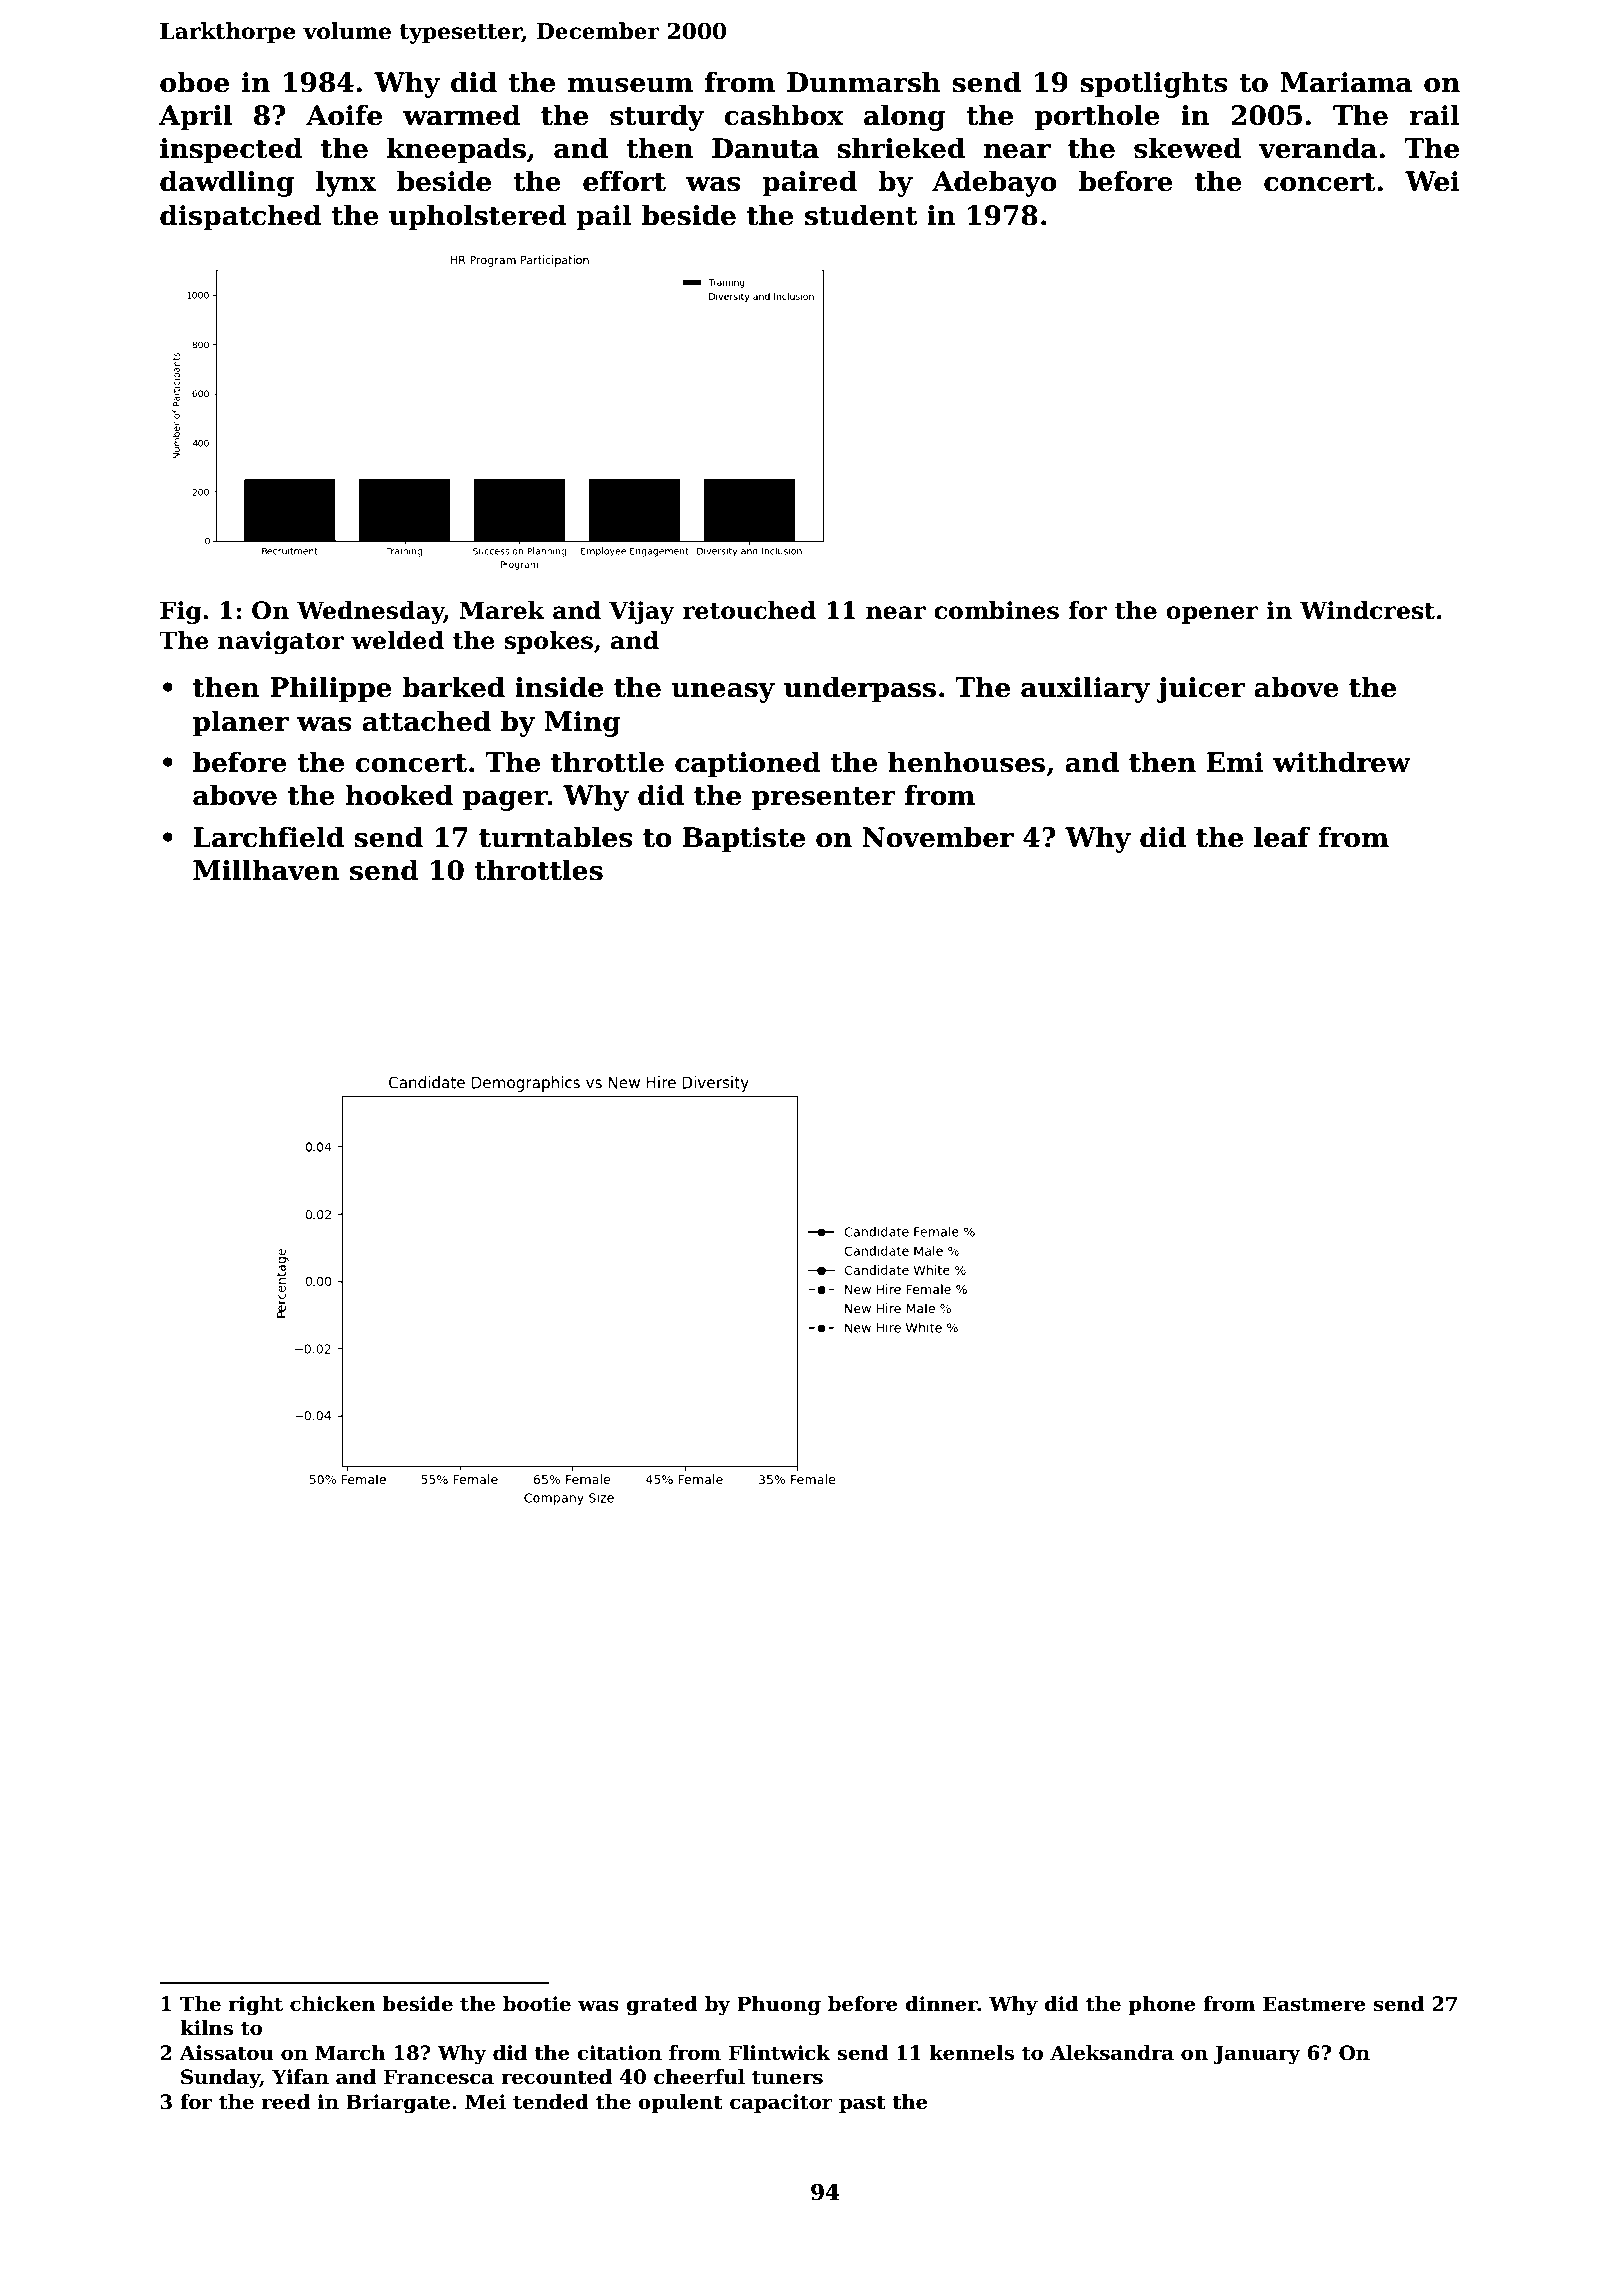 Image resolution: width=1620 pixels, height=2292 pixels. I want to click on henhouses, so click(966, 762).
